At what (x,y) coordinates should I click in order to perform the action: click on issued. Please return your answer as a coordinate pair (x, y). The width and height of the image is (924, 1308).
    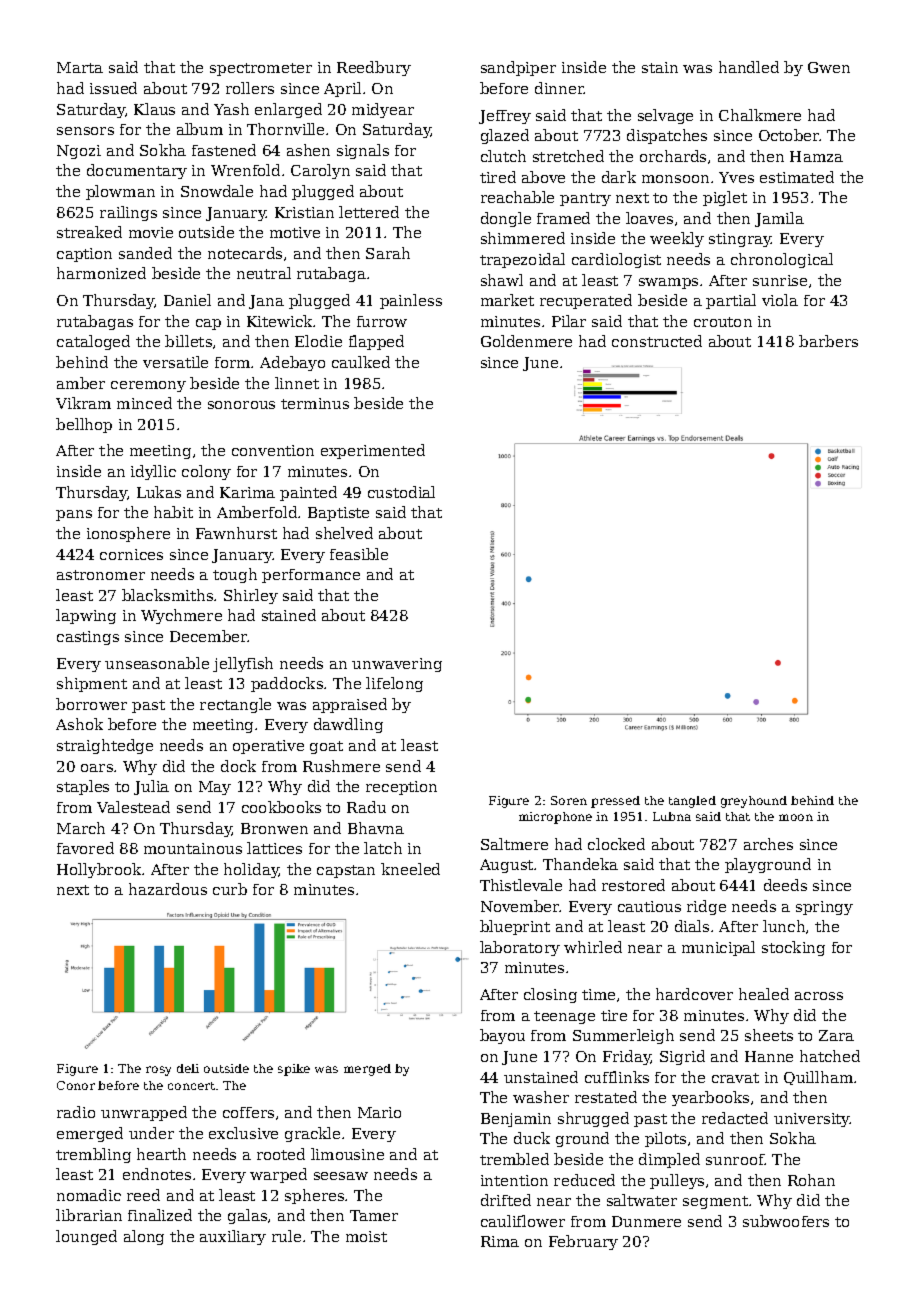
    Looking at the image, I should click on (113, 88).
